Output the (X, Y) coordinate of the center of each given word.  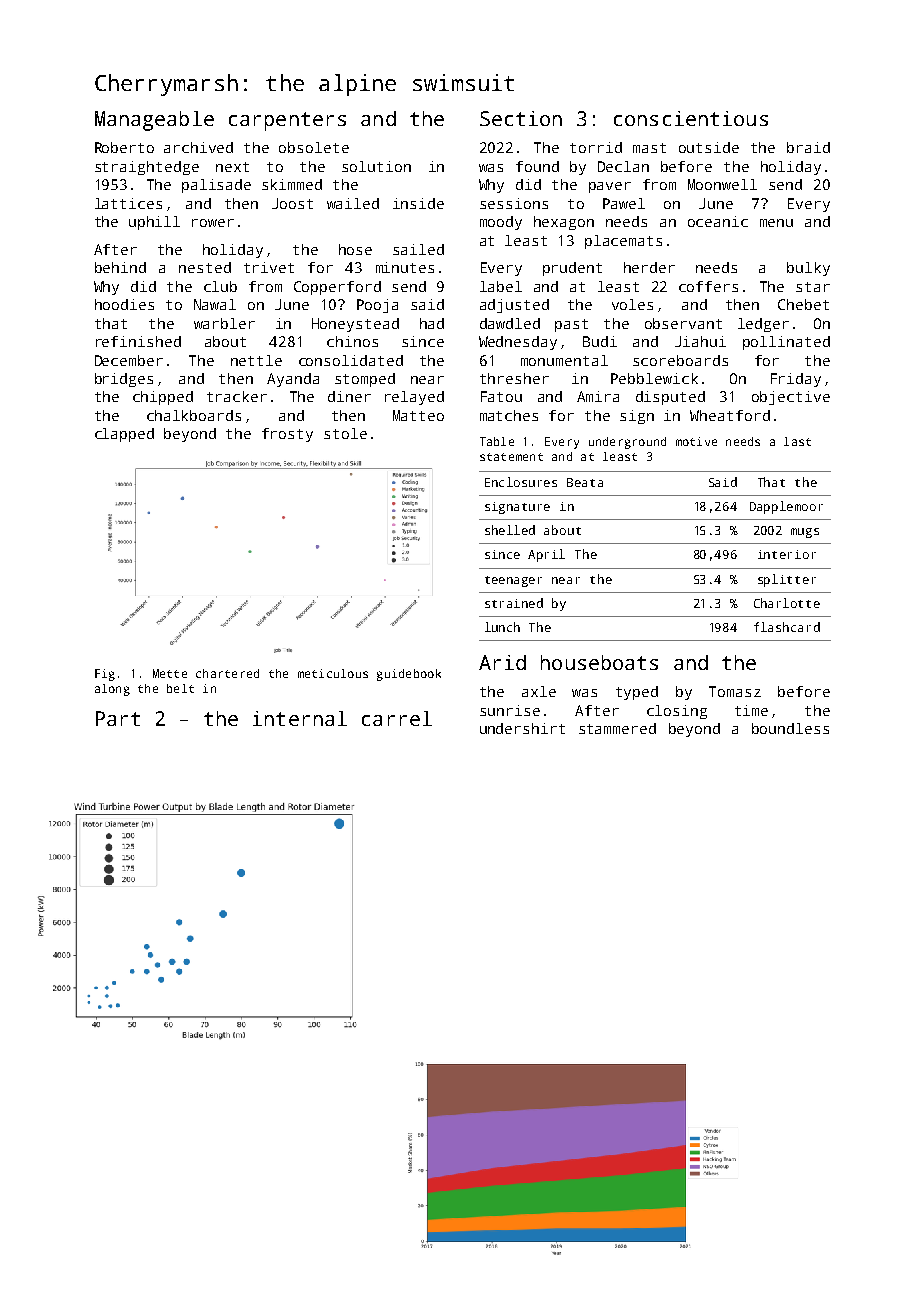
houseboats (599, 662)
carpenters (287, 121)
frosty (287, 435)
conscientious (691, 118)
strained (514, 603)
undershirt (522, 728)
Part (118, 718)
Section (521, 118)
